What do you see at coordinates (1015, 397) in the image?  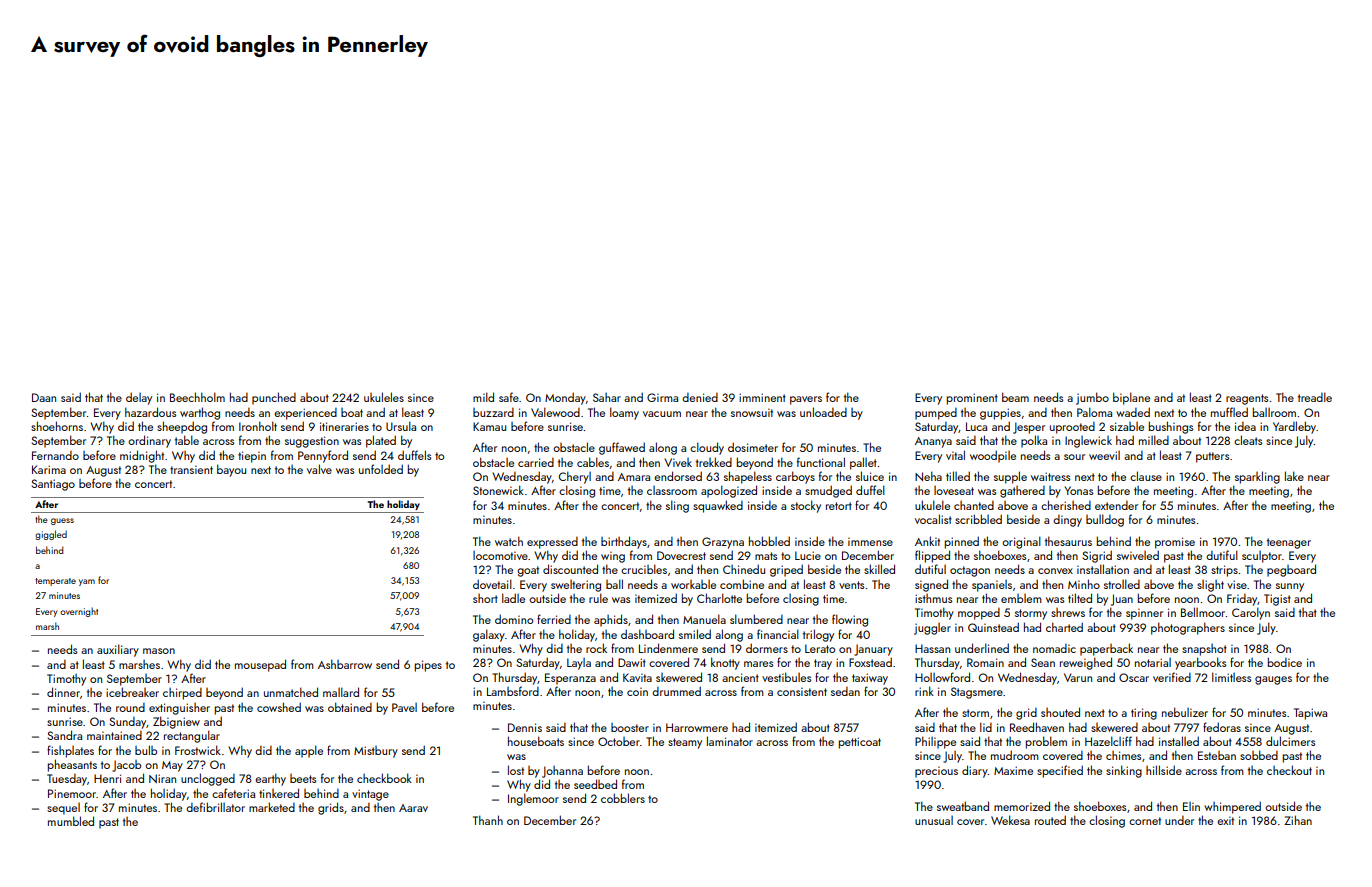 I see `beam` at bounding box center [1015, 397].
